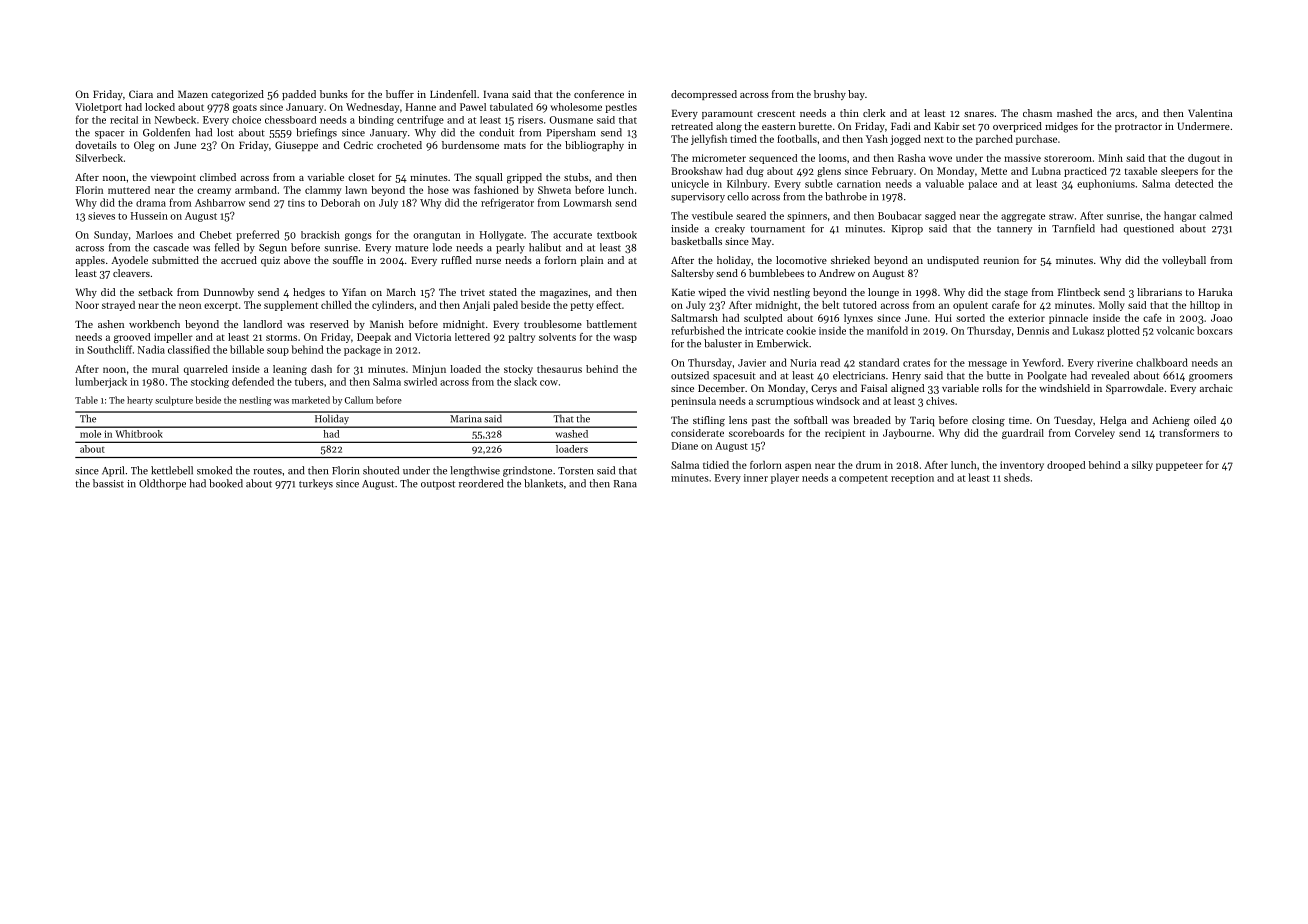  Describe the element at coordinates (296, 146) in the image. I see `Giuseppe` at that location.
